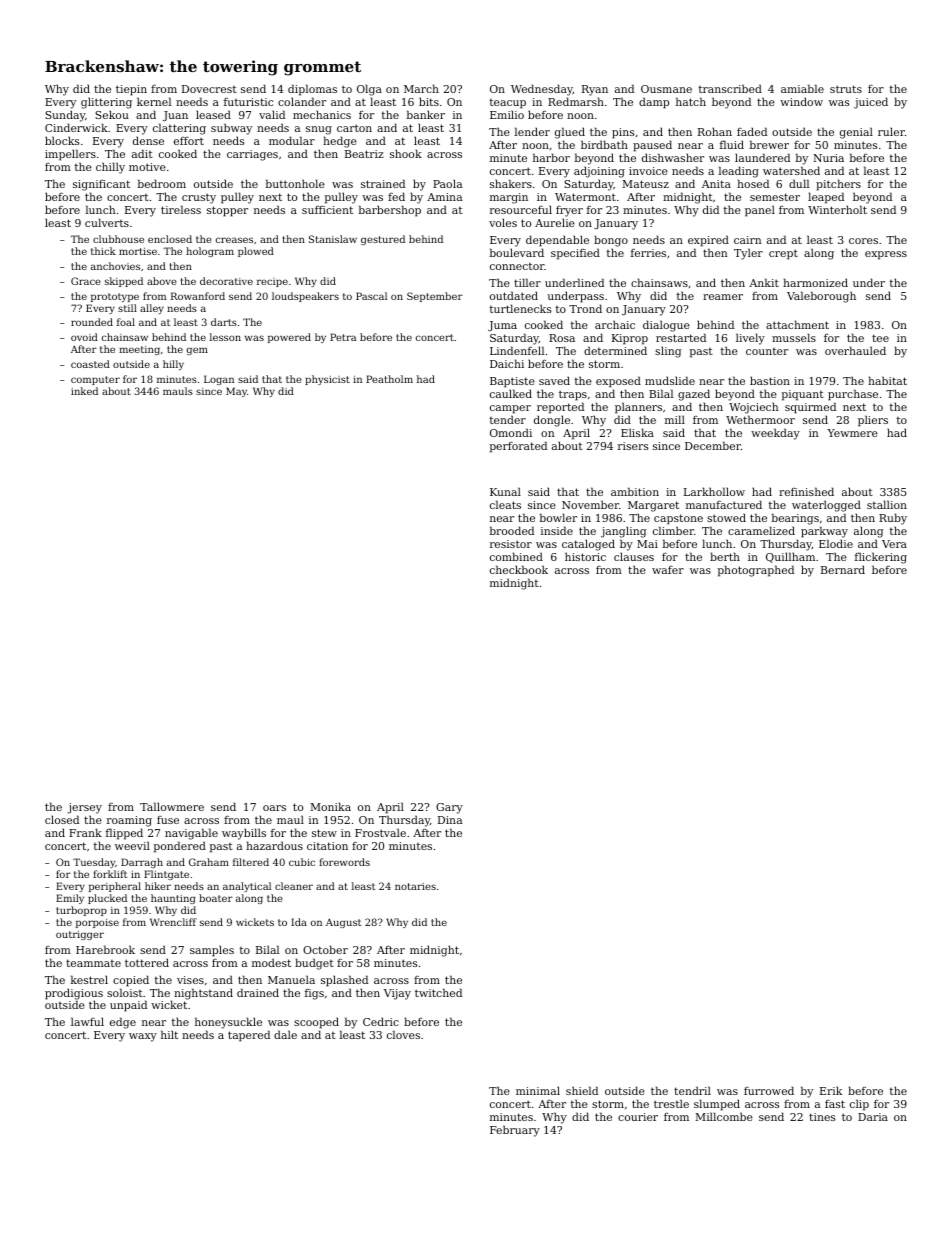 The image size is (952, 1233). I want to click on Ankit, so click(764, 282).
